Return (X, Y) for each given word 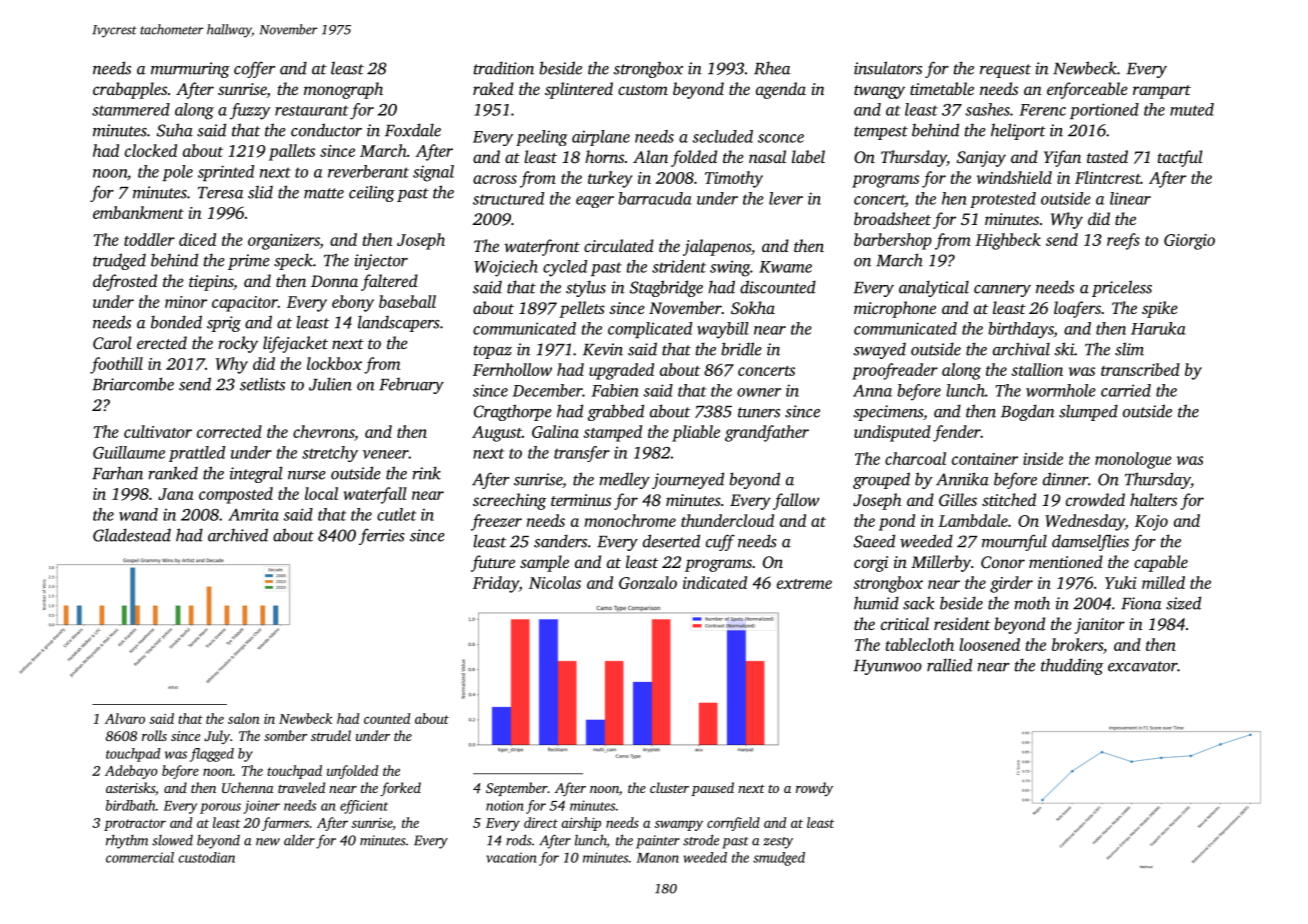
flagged (212, 755)
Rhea (772, 68)
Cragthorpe (513, 412)
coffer (254, 69)
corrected (229, 431)
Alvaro (125, 718)
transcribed (1140, 369)
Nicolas (555, 582)
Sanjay (981, 159)
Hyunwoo (887, 667)
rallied (949, 665)
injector (381, 262)
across (495, 179)
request (1005, 71)
